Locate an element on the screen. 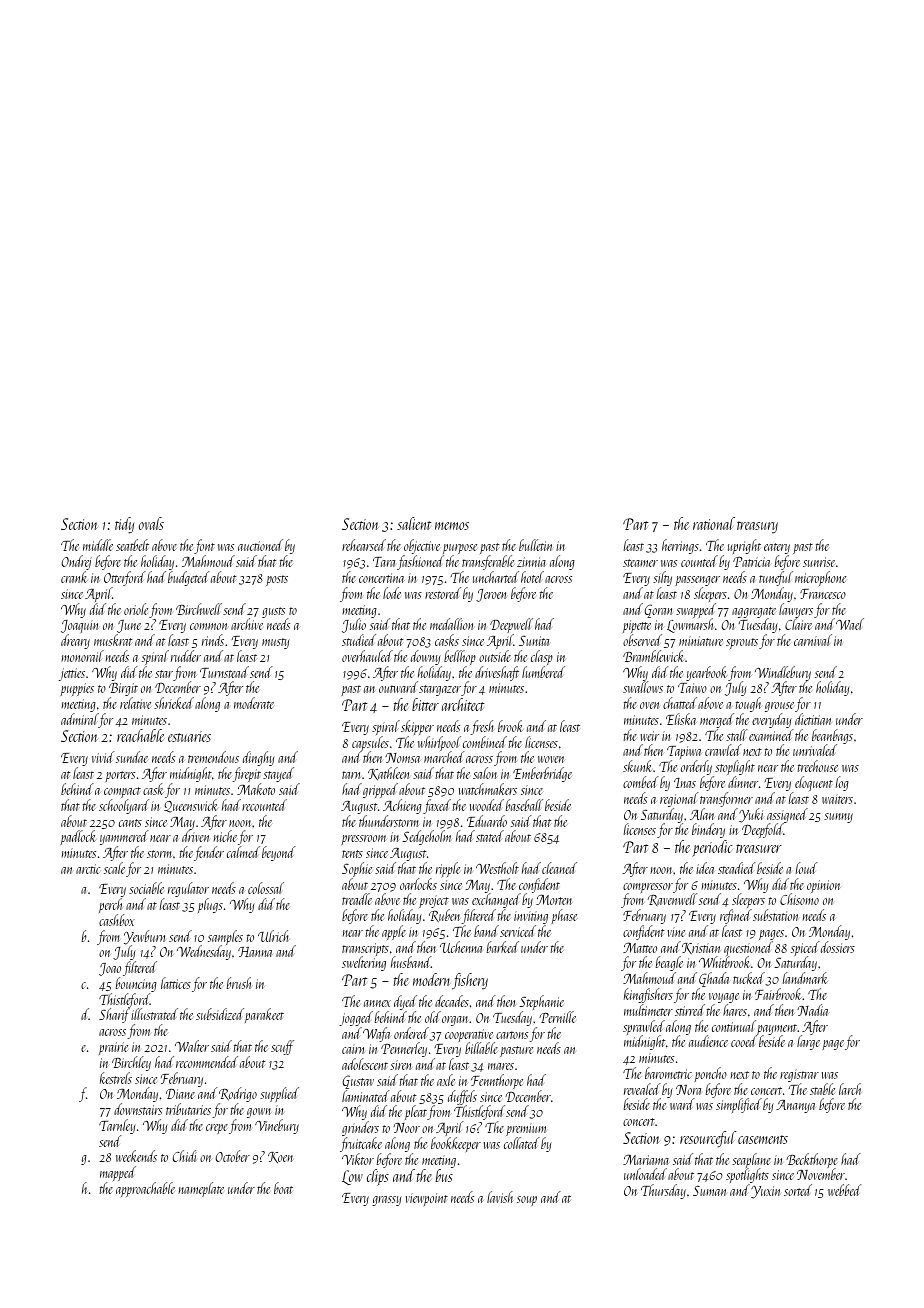  beyond is located at coordinates (279, 853).
